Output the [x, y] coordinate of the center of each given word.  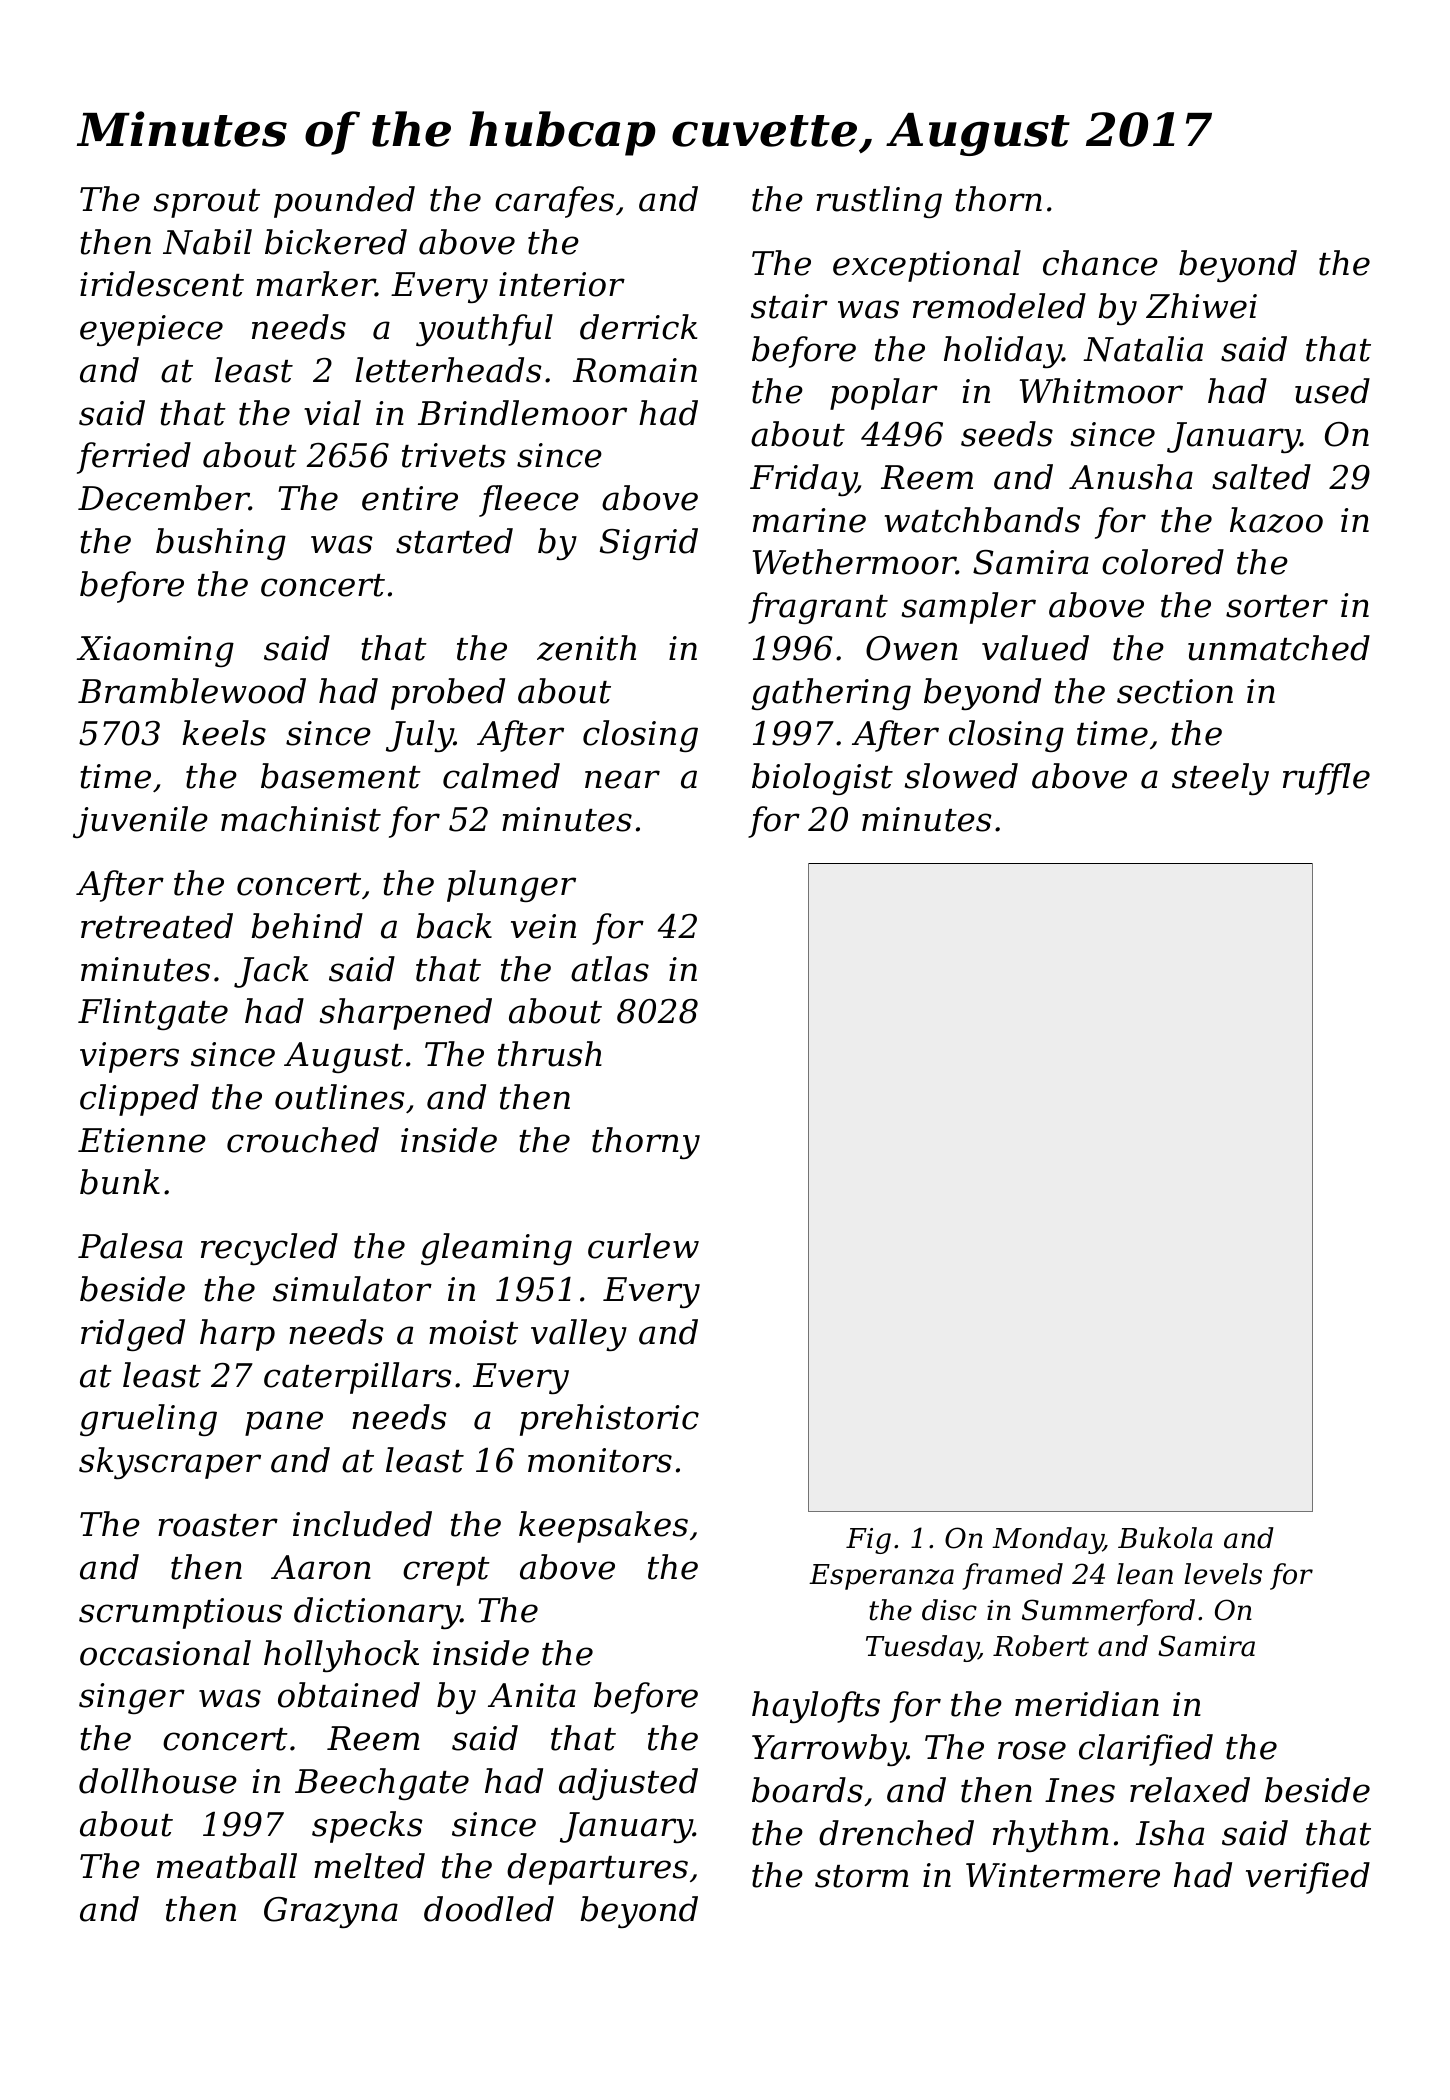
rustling [879, 202]
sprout [206, 203]
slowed [961, 776]
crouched [303, 1140]
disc [949, 1610]
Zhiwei [1201, 306]
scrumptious [180, 1613]
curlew [643, 1246]
